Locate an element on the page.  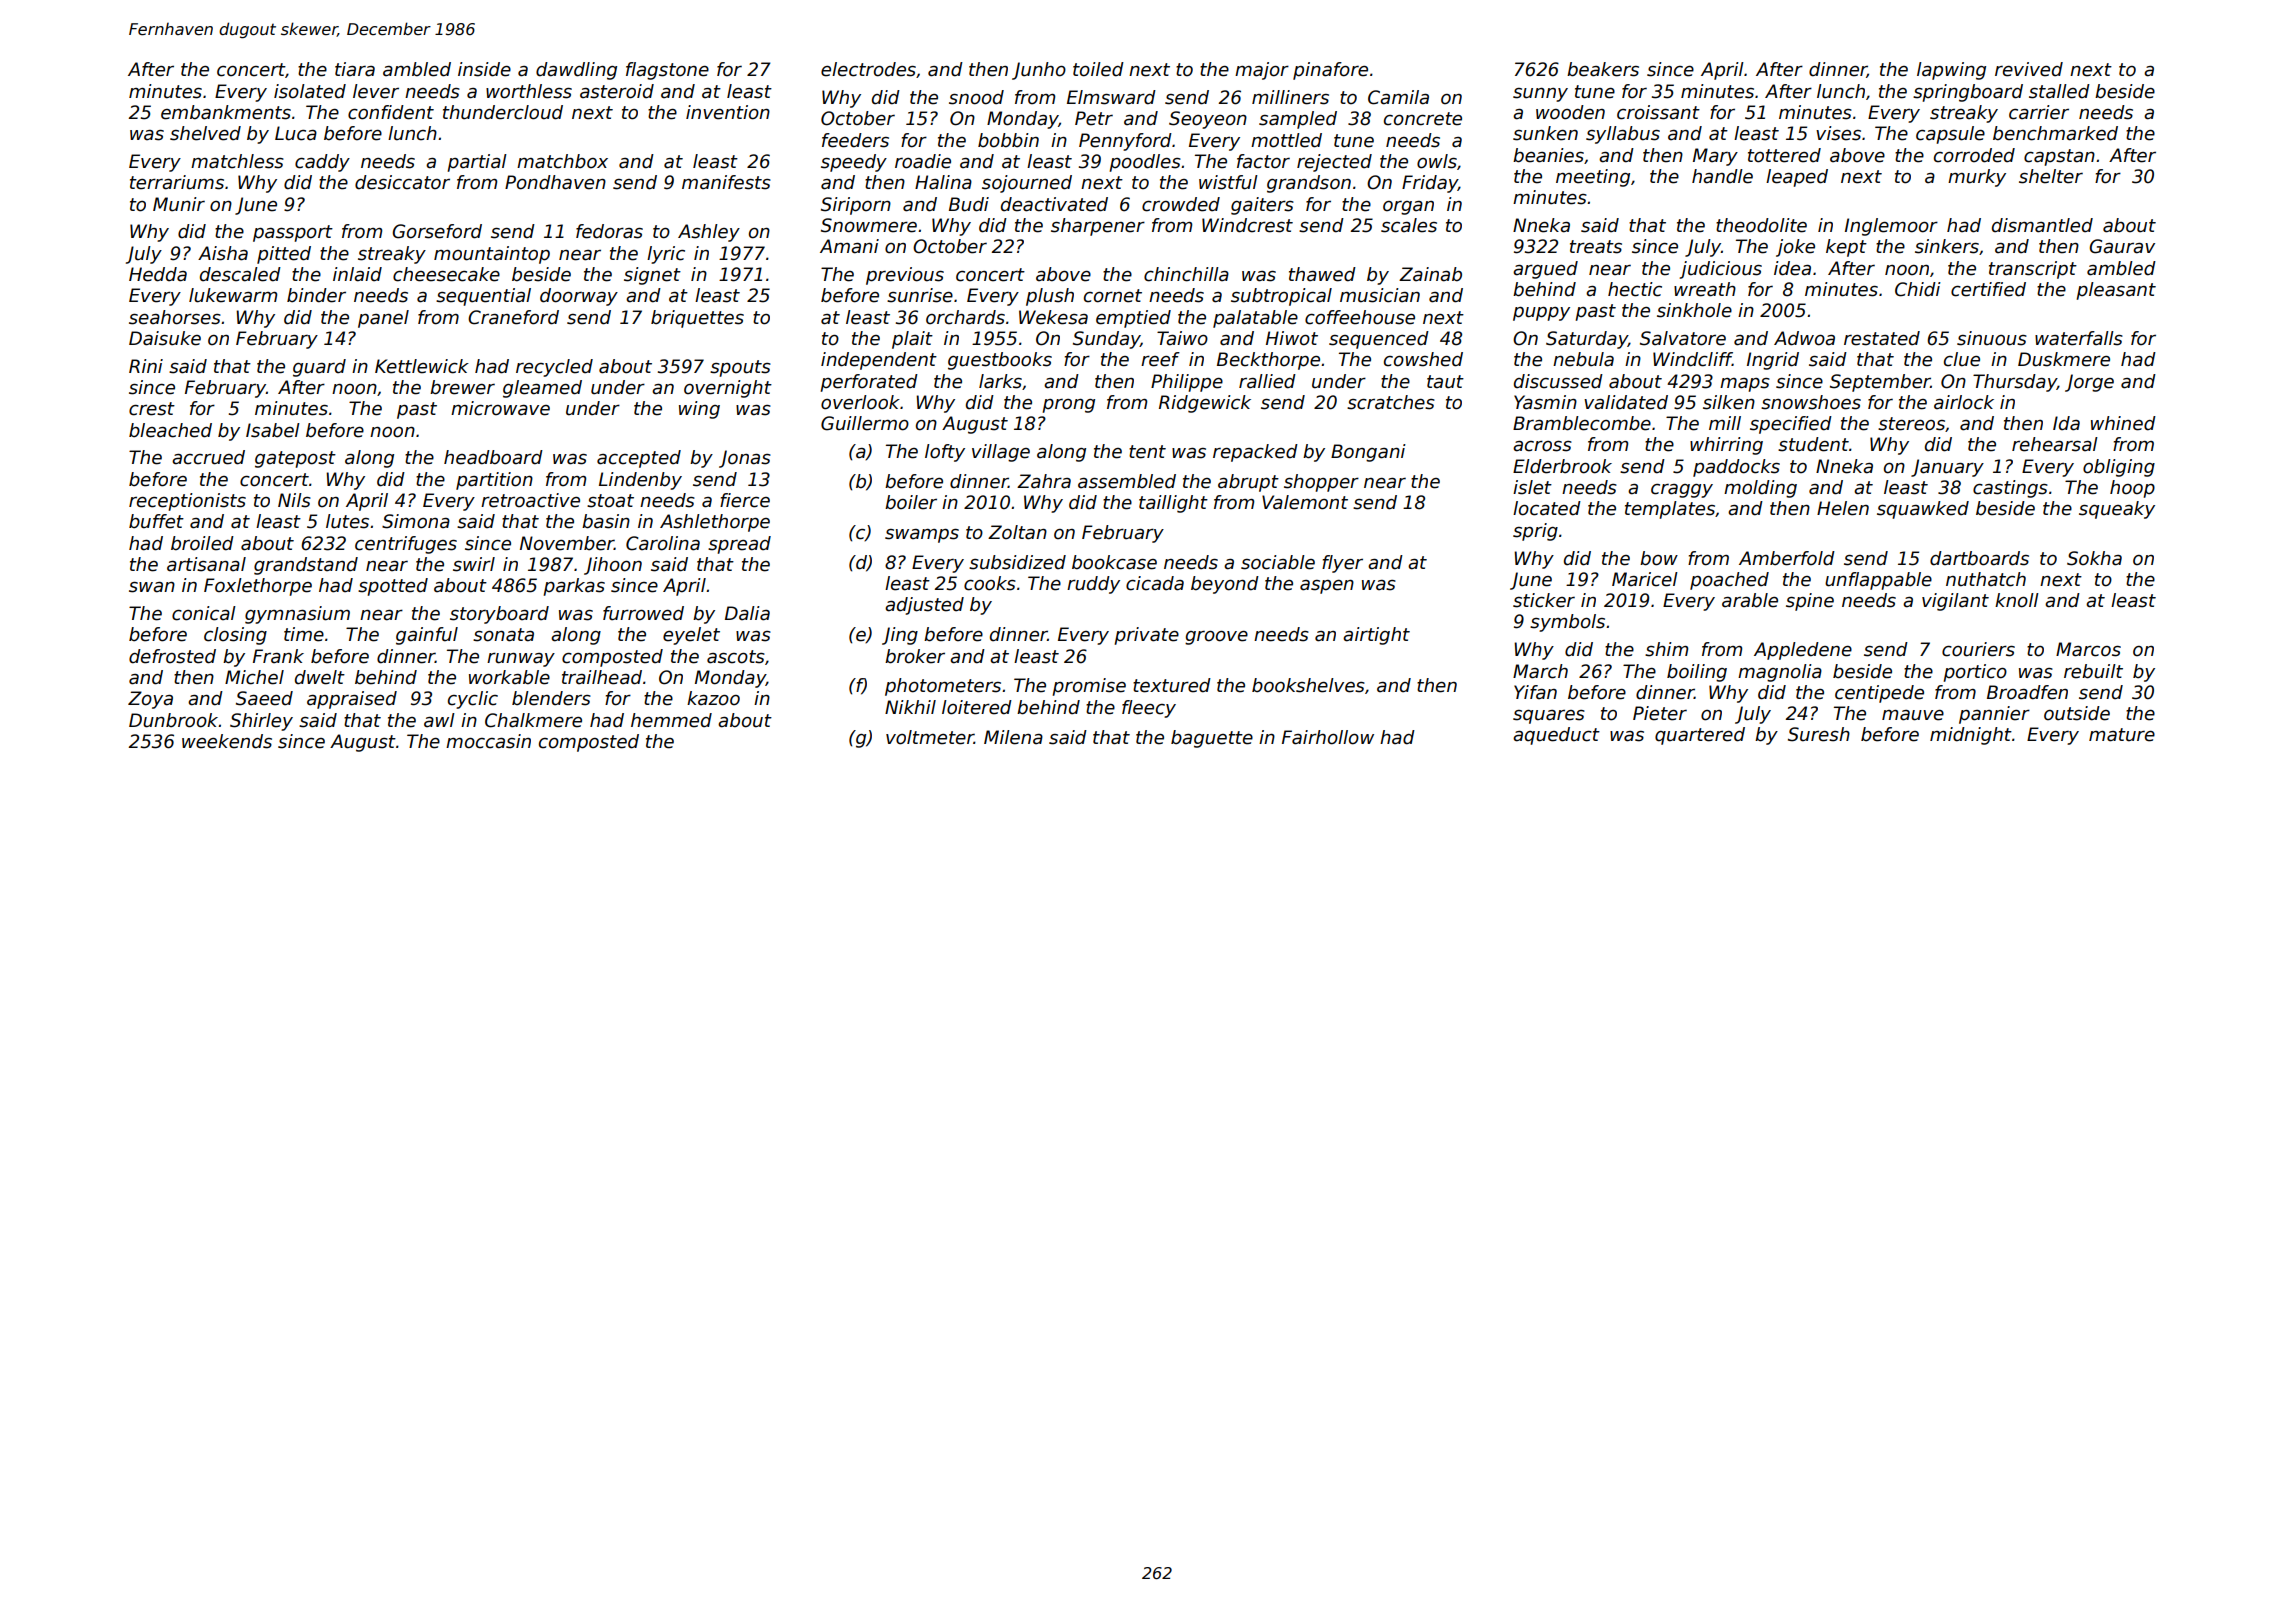
Milena is located at coordinates (1013, 737).
